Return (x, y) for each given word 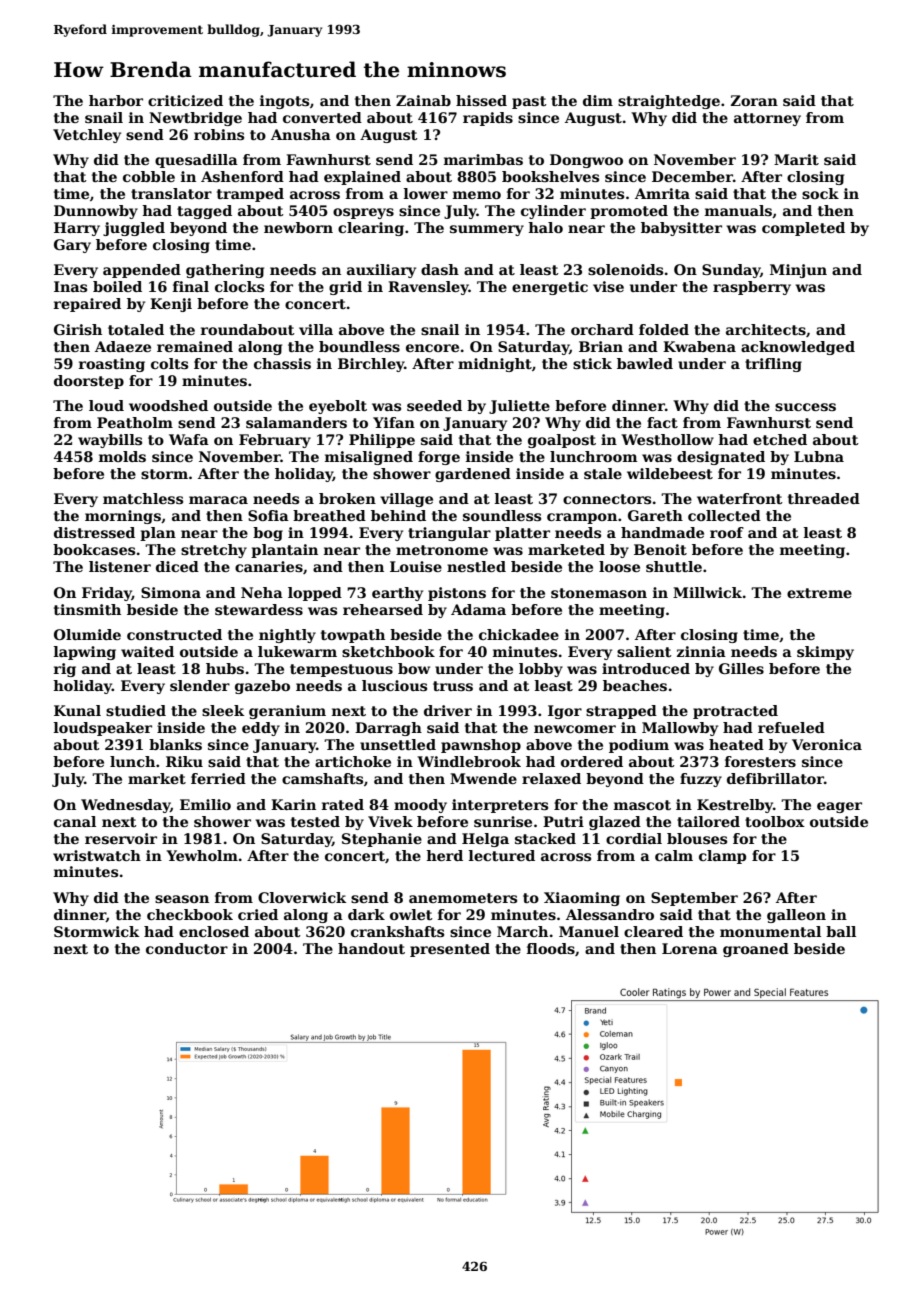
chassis (282, 363)
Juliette (519, 407)
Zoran (754, 100)
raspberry (752, 288)
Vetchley (87, 136)
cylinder (553, 212)
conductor (187, 948)
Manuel (589, 931)
